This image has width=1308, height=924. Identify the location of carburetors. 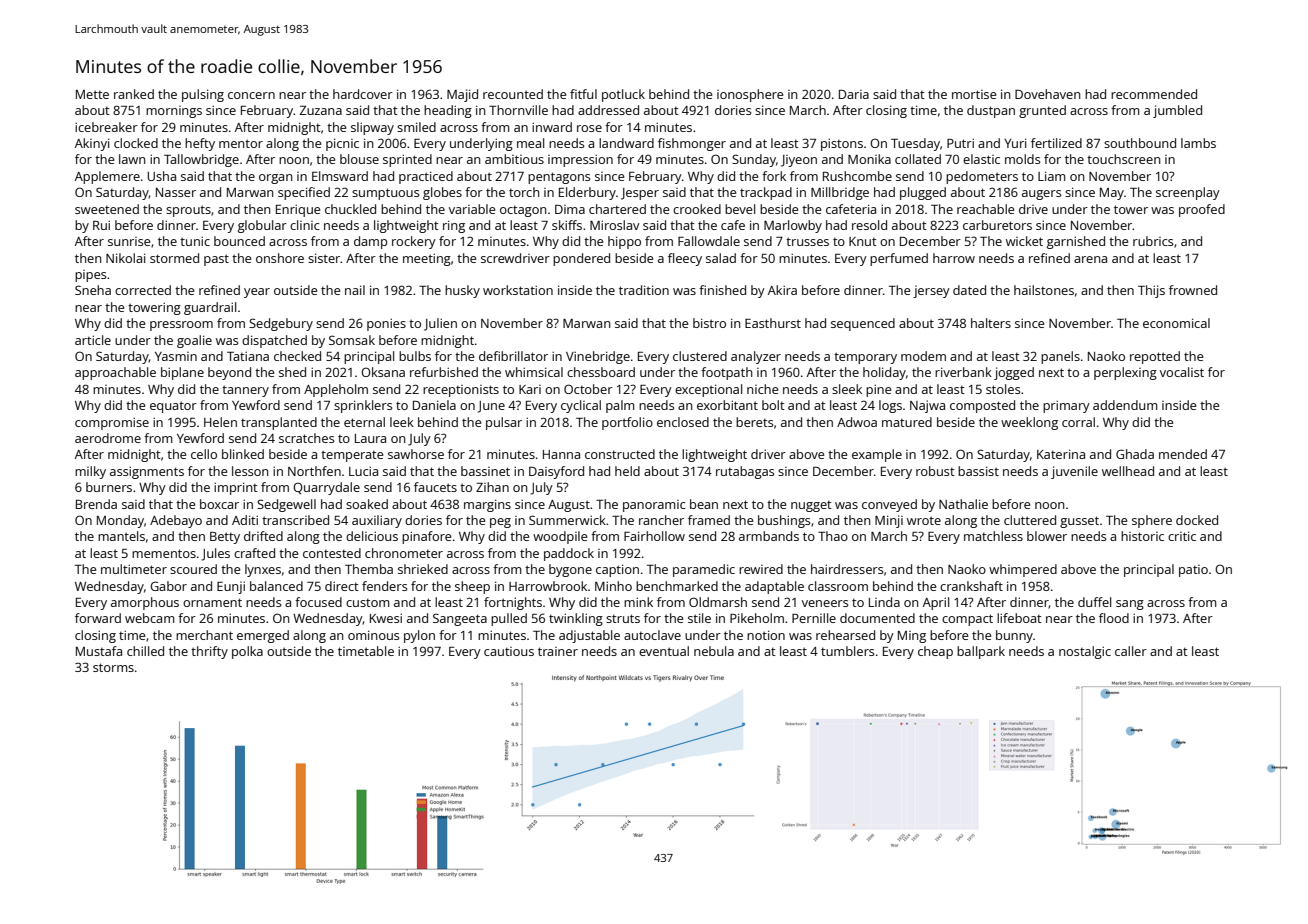
(997, 225).
